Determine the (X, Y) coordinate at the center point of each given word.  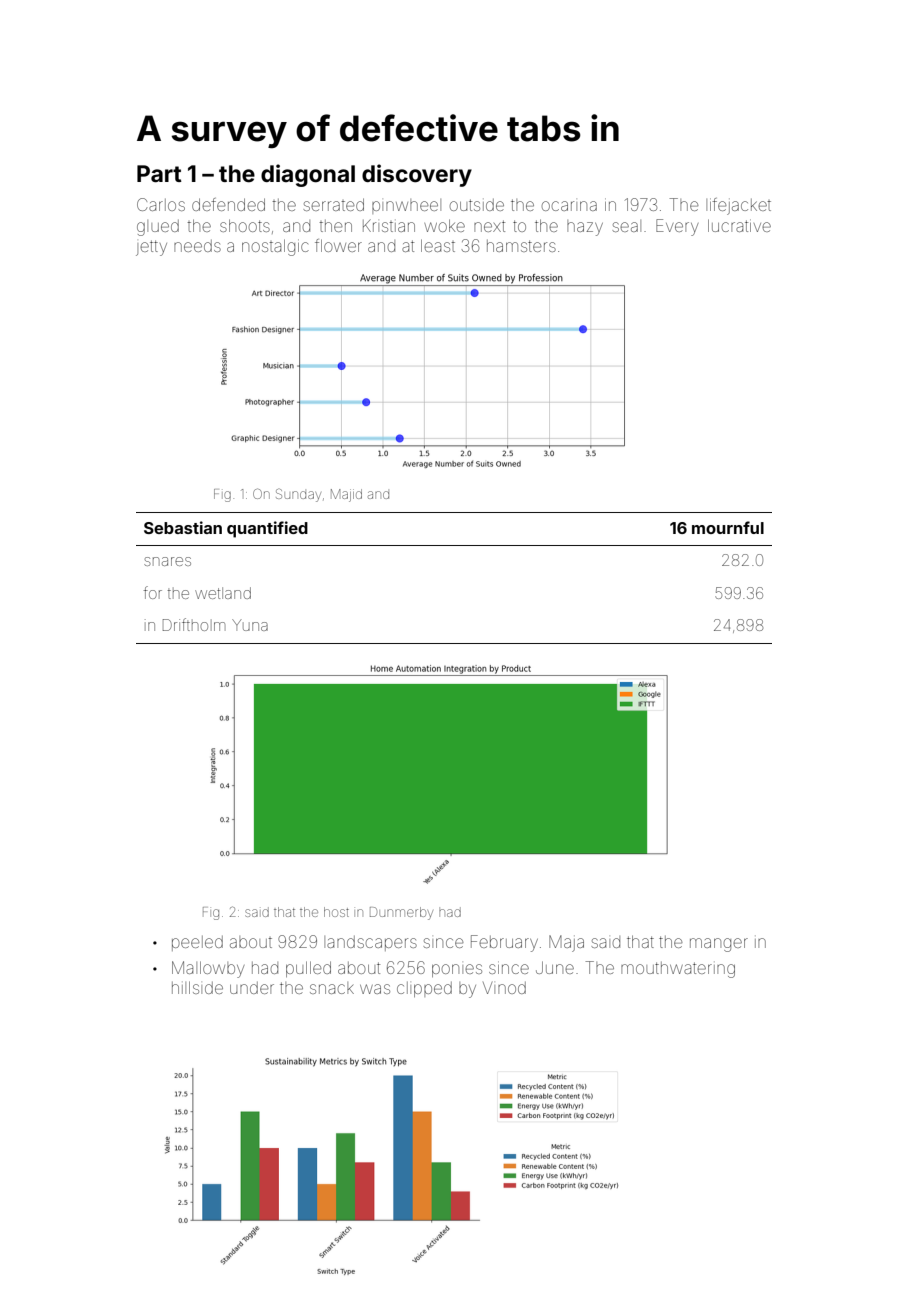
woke (444, 225)
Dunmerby (401, 913)
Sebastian (183, 527)
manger (719, 945)
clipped (424, 989)
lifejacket (738, 206)
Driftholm (194, 624)
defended (228, 204)
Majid (346, 495)
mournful (728, 527)
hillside (197, 987)
